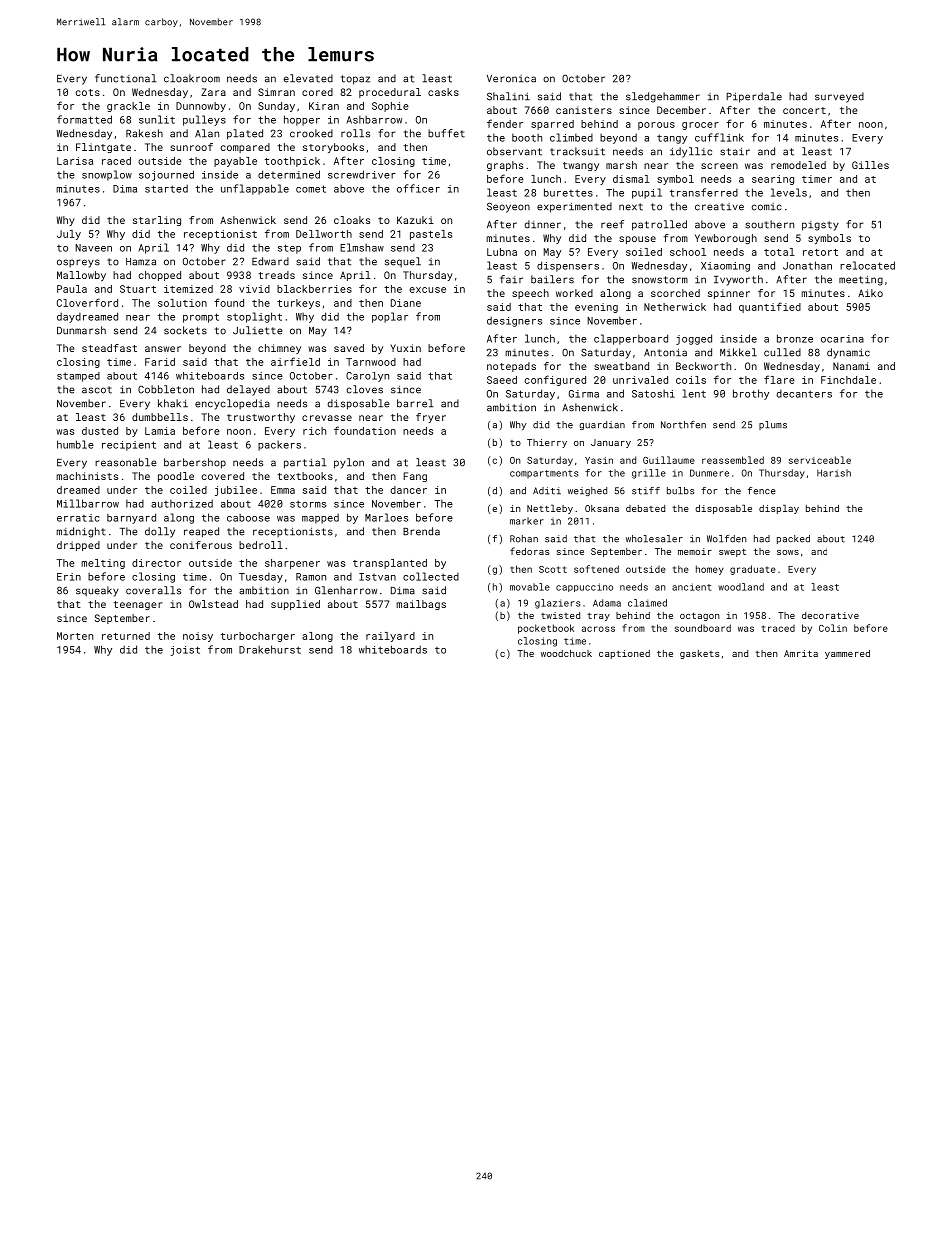 The width and height of the page is (952, 1233). I want to click on fryer, so click(431, 418).
